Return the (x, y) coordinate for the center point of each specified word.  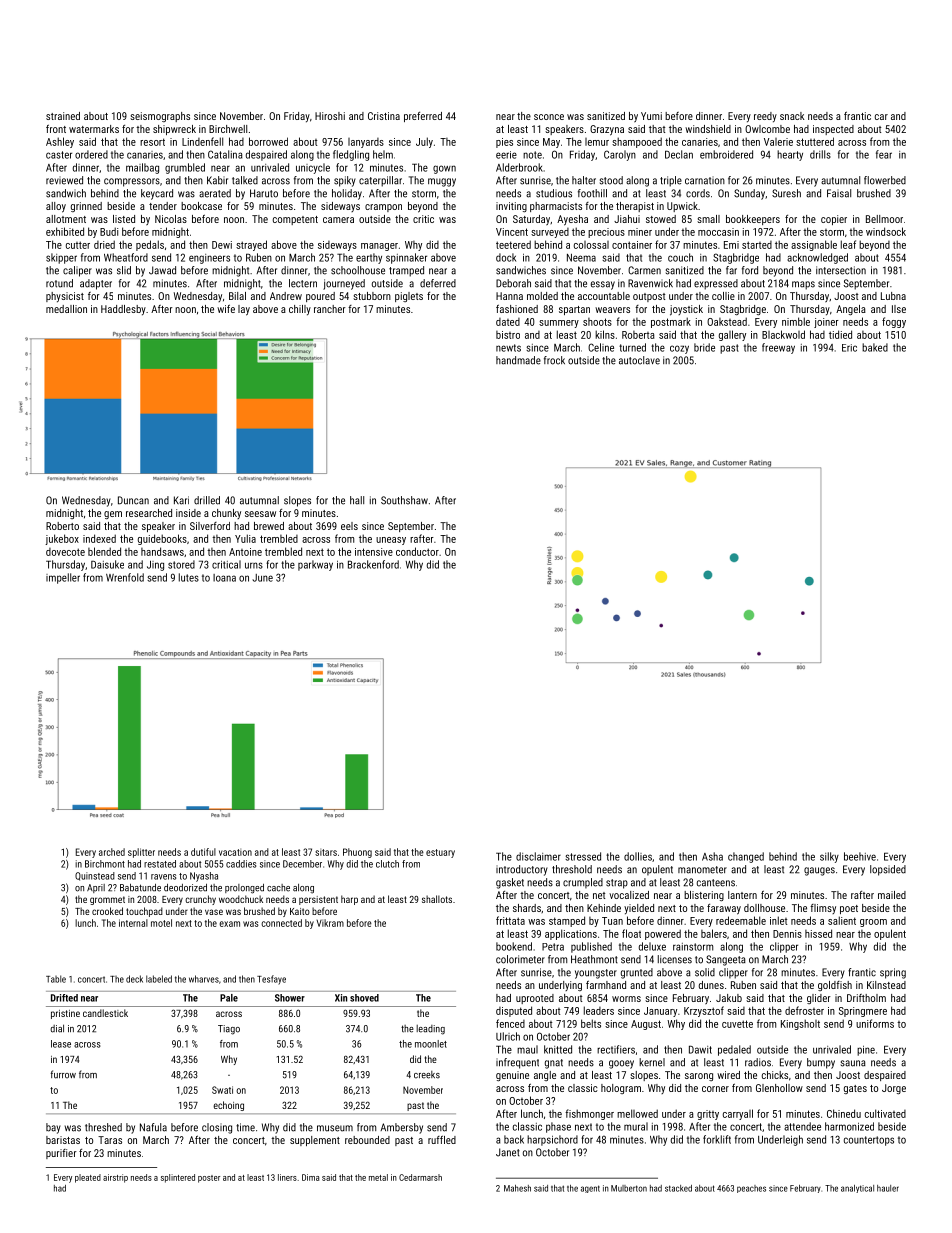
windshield (708, 129)
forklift (717, 1139)
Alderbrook (519, 167)
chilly (300, 310)
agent (590, 1189)
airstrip (115, 1178)
